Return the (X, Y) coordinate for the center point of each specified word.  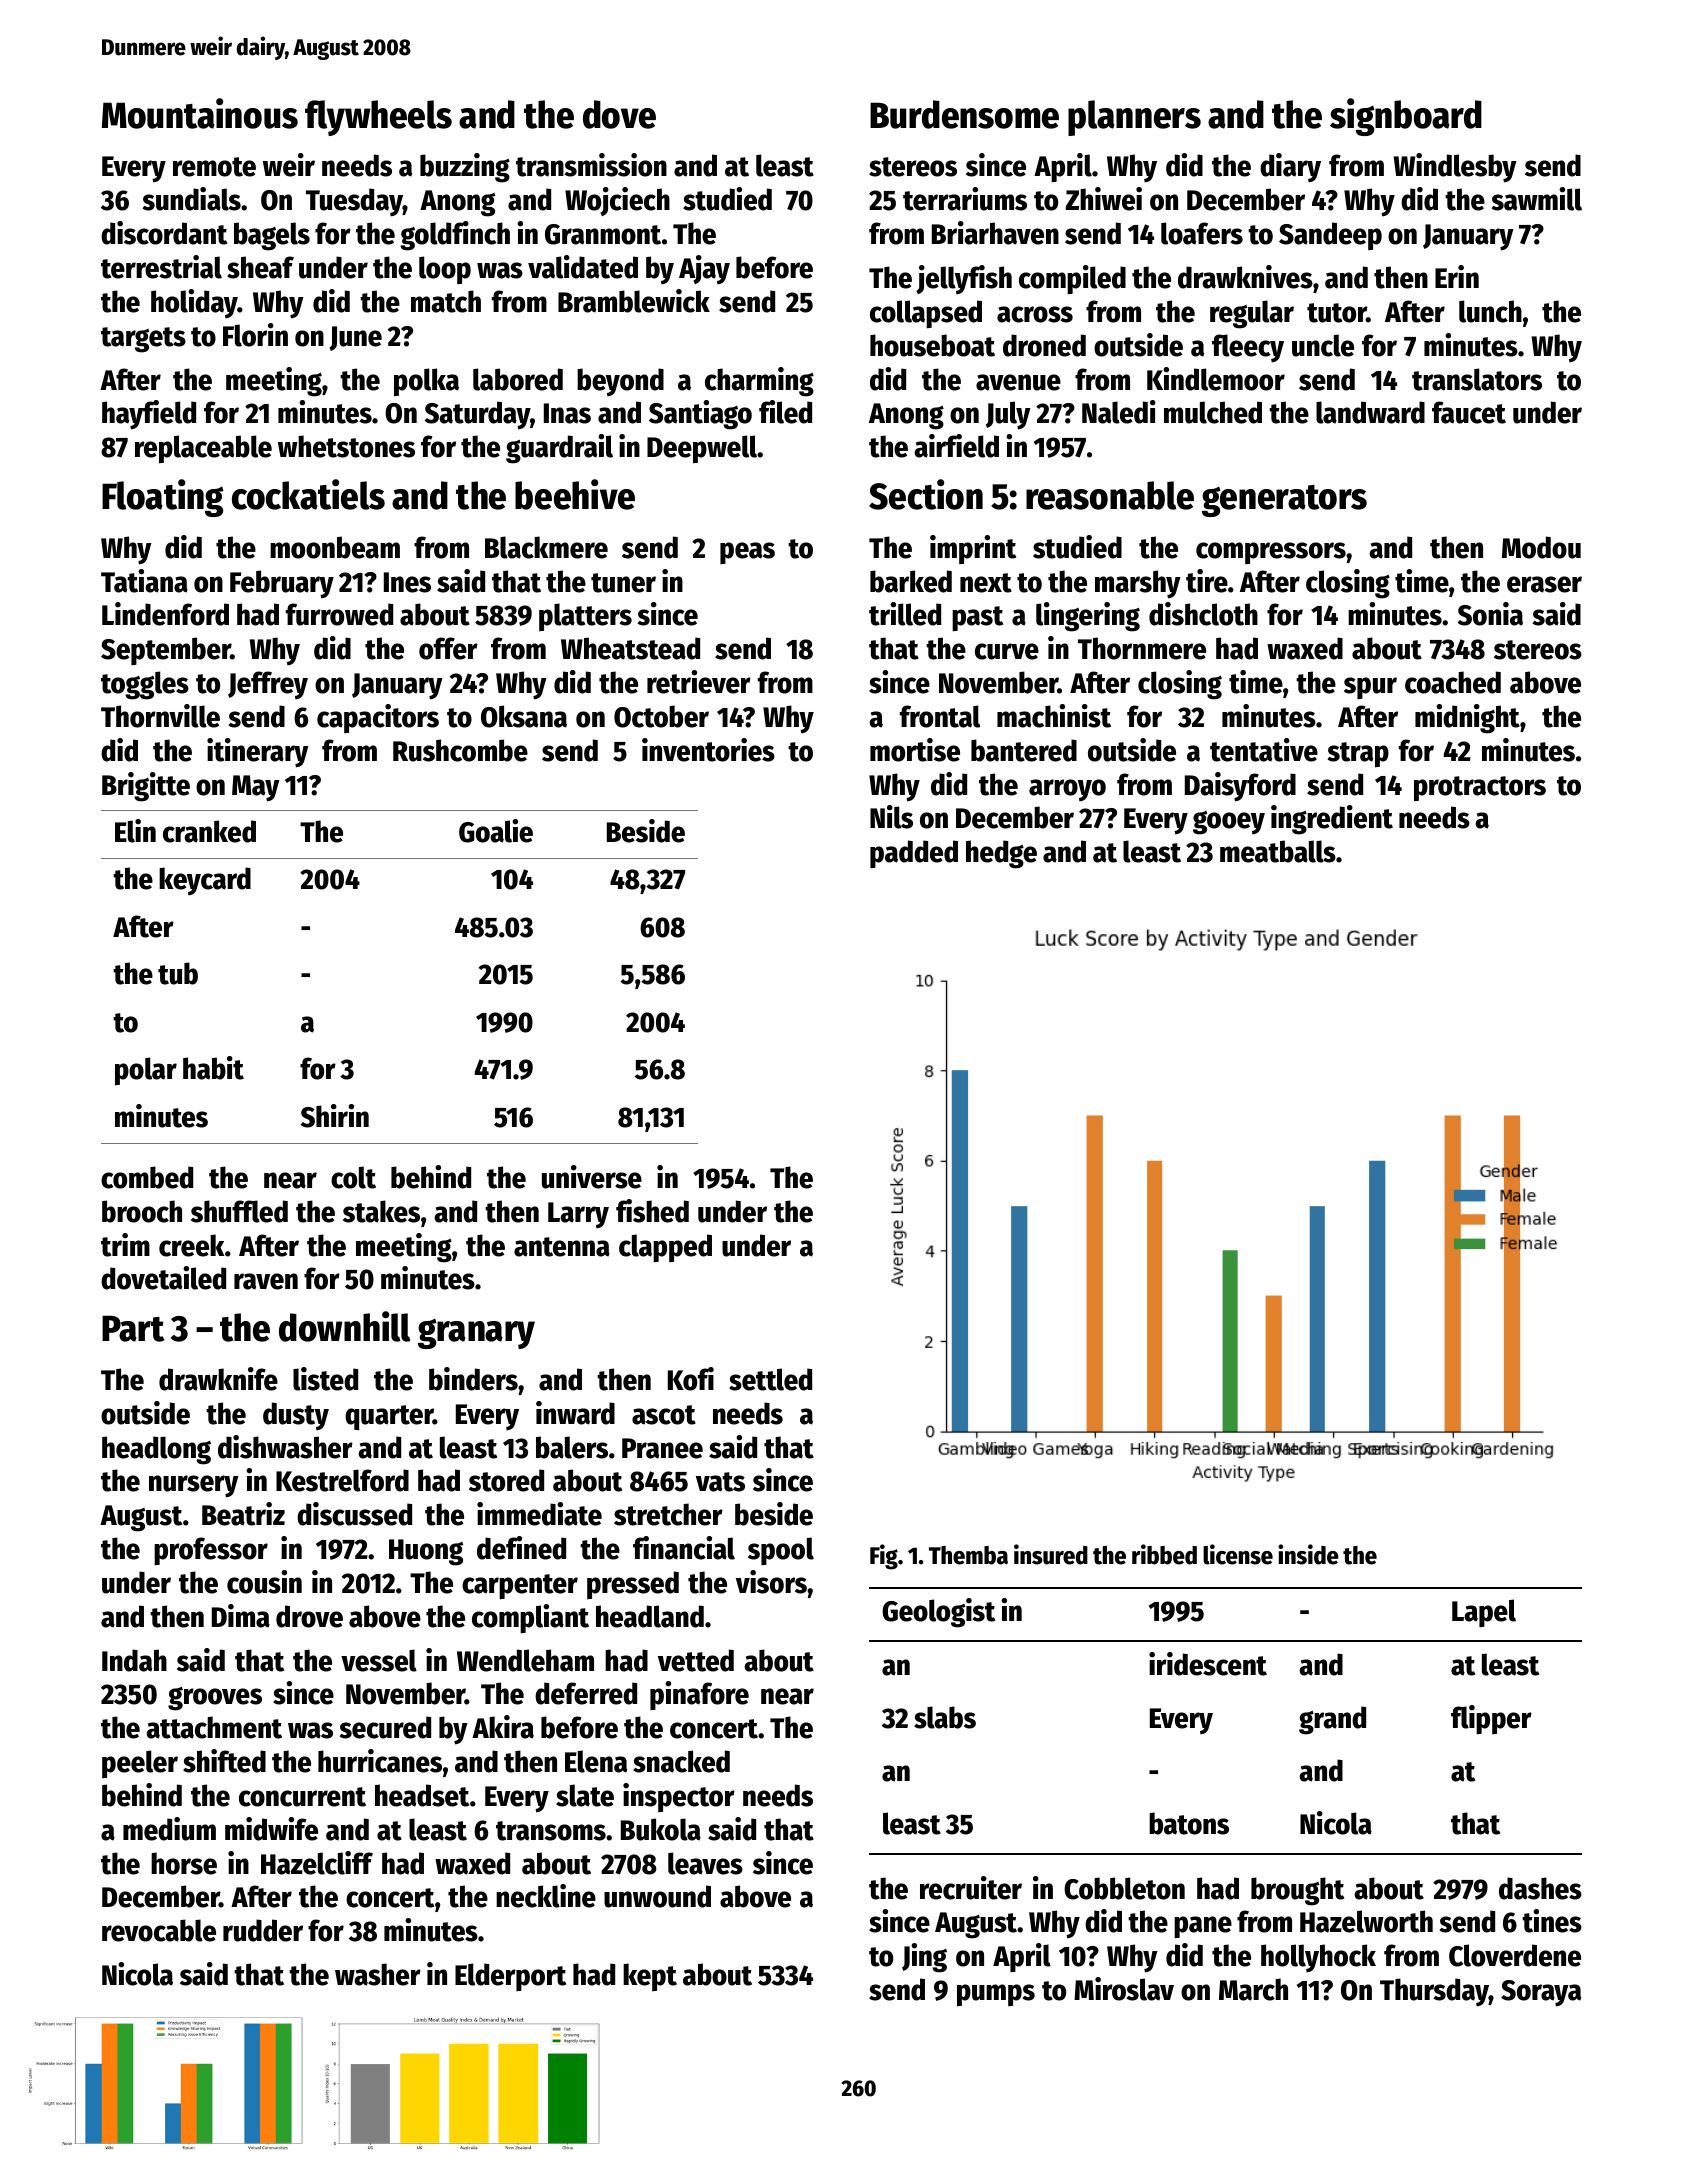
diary (1290, 168)
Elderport (510, 1977)
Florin (255, 335)
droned (1044, 345)
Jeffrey (268, 685)
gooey (1229, 823)
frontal (940, 716)
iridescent (1208, 1664)
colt (353, 1177)
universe (592, 1177)
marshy (1138, 584)
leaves (705, 1863)
